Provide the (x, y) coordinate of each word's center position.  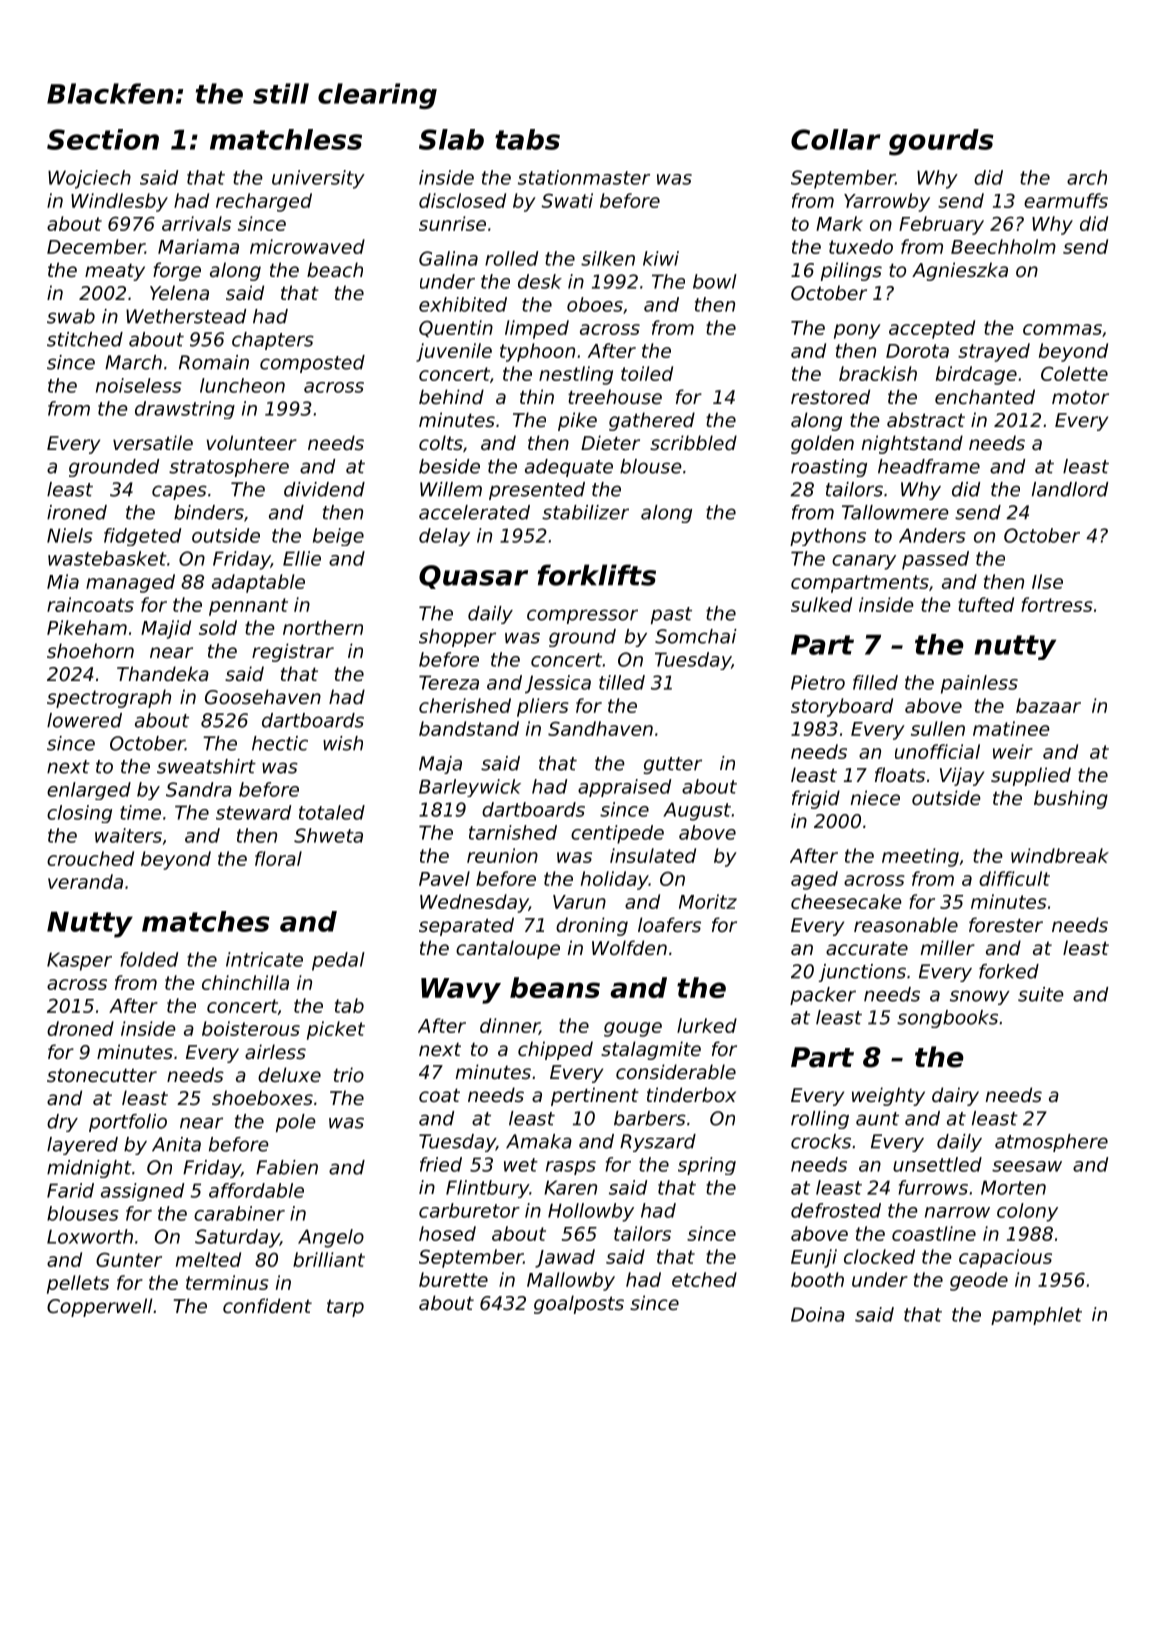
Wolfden (629, 947)
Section (103, 139)
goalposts (579, 1304)
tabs (527, 139)
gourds (941, 142)
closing (79, 814)
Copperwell (100, 1307)
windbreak (1060, 855)
